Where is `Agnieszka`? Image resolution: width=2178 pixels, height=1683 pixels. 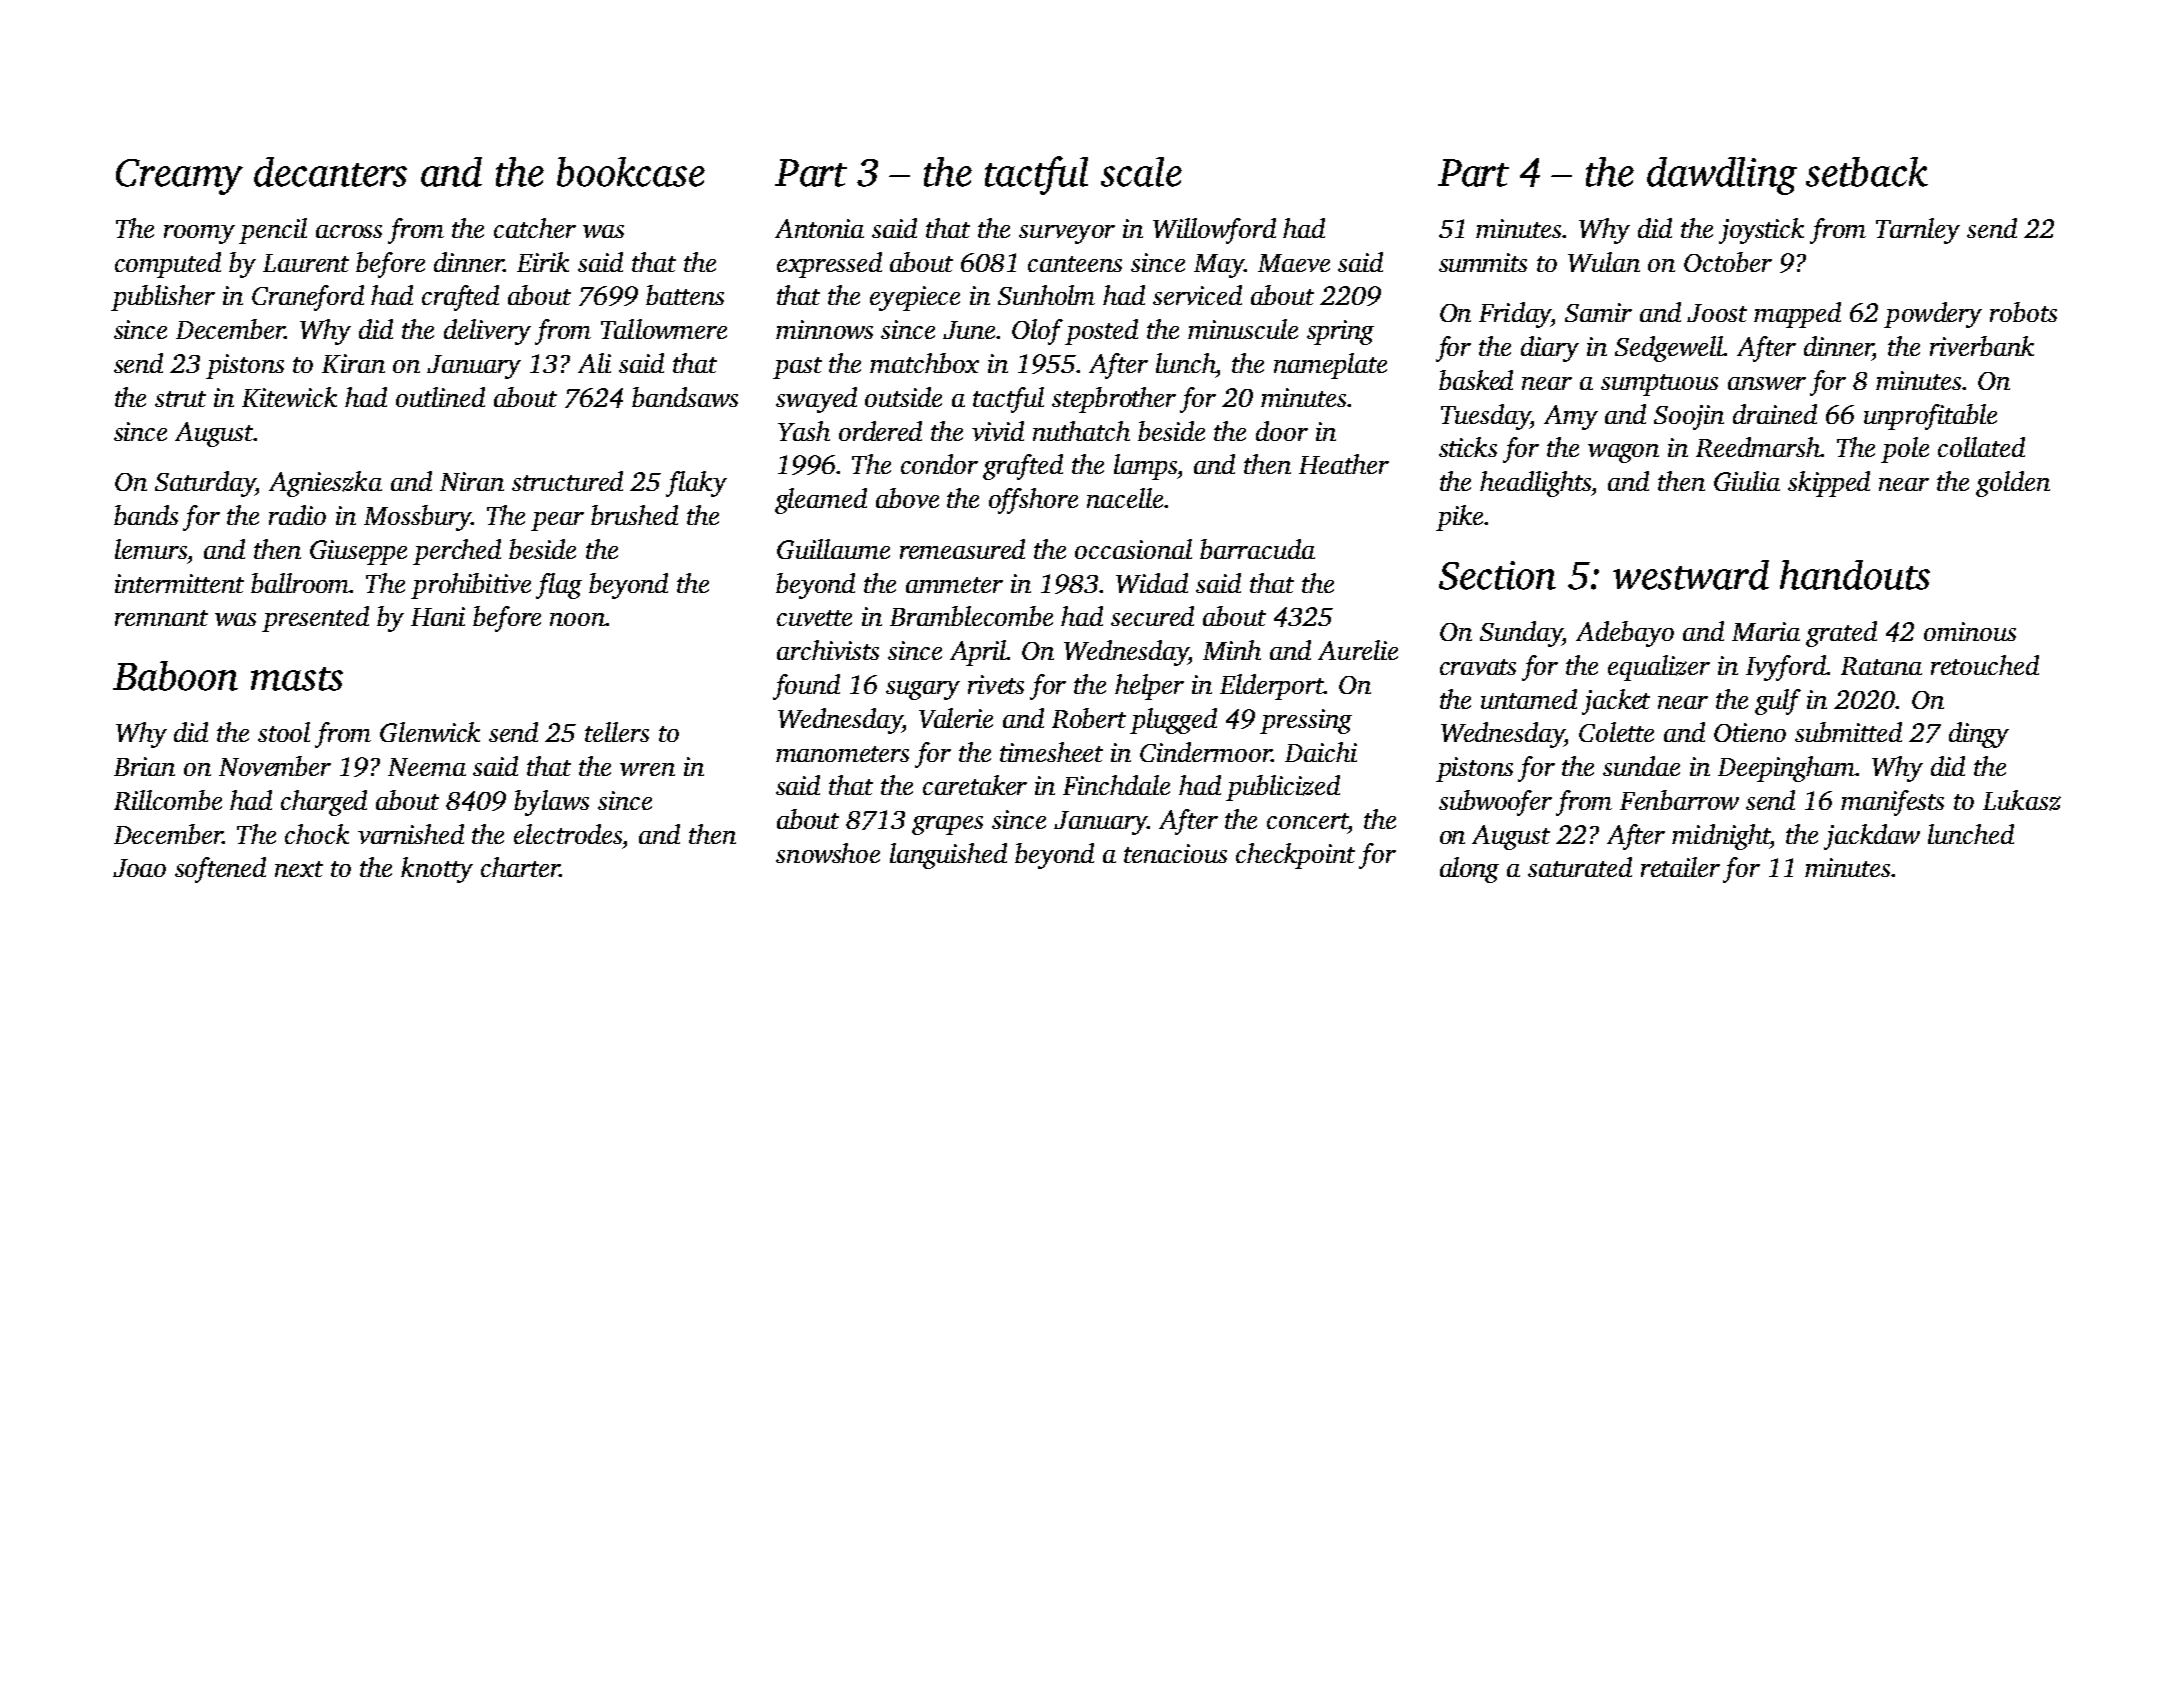 Agnieszka is located at coordinates (325, 484).
